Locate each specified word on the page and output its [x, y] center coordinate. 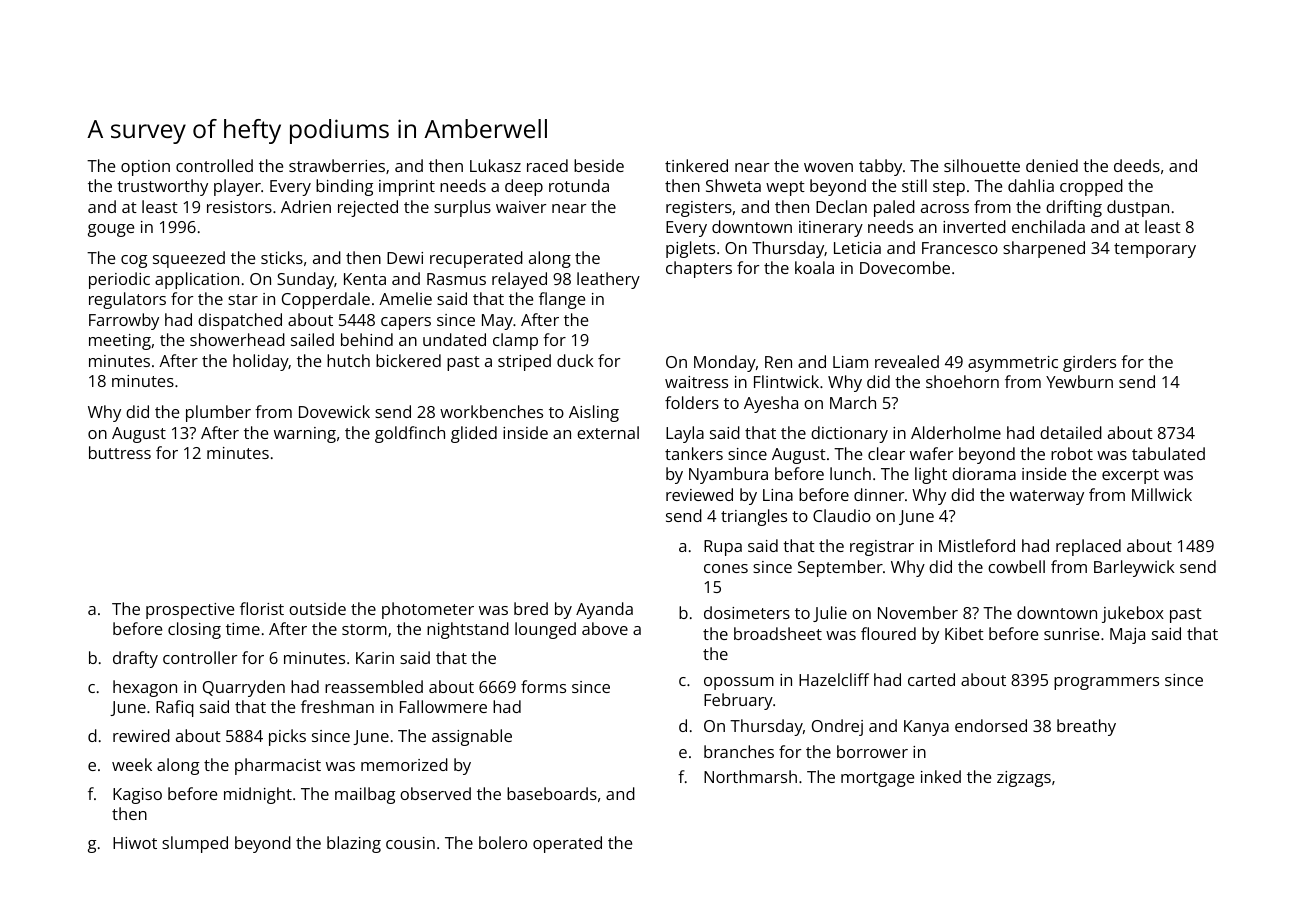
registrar [882, 548]
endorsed [991, 725]
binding [344, 187]
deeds [1137, 165]
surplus [462, 208]
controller [200, 657]
